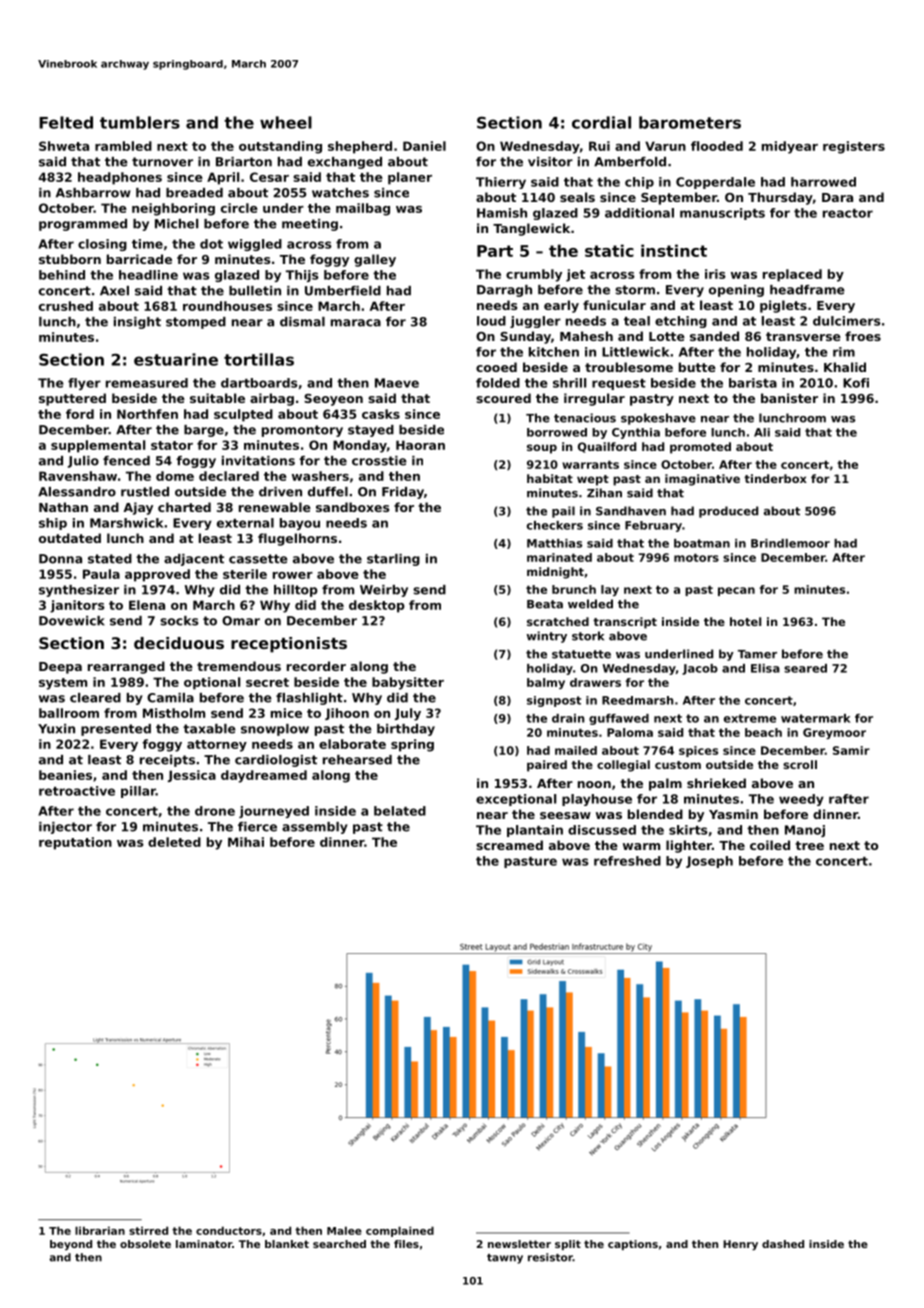 The image size is (924, 1308). Describe the element at coordinates (196, 323) in the image. I see `stomped` at that location.
